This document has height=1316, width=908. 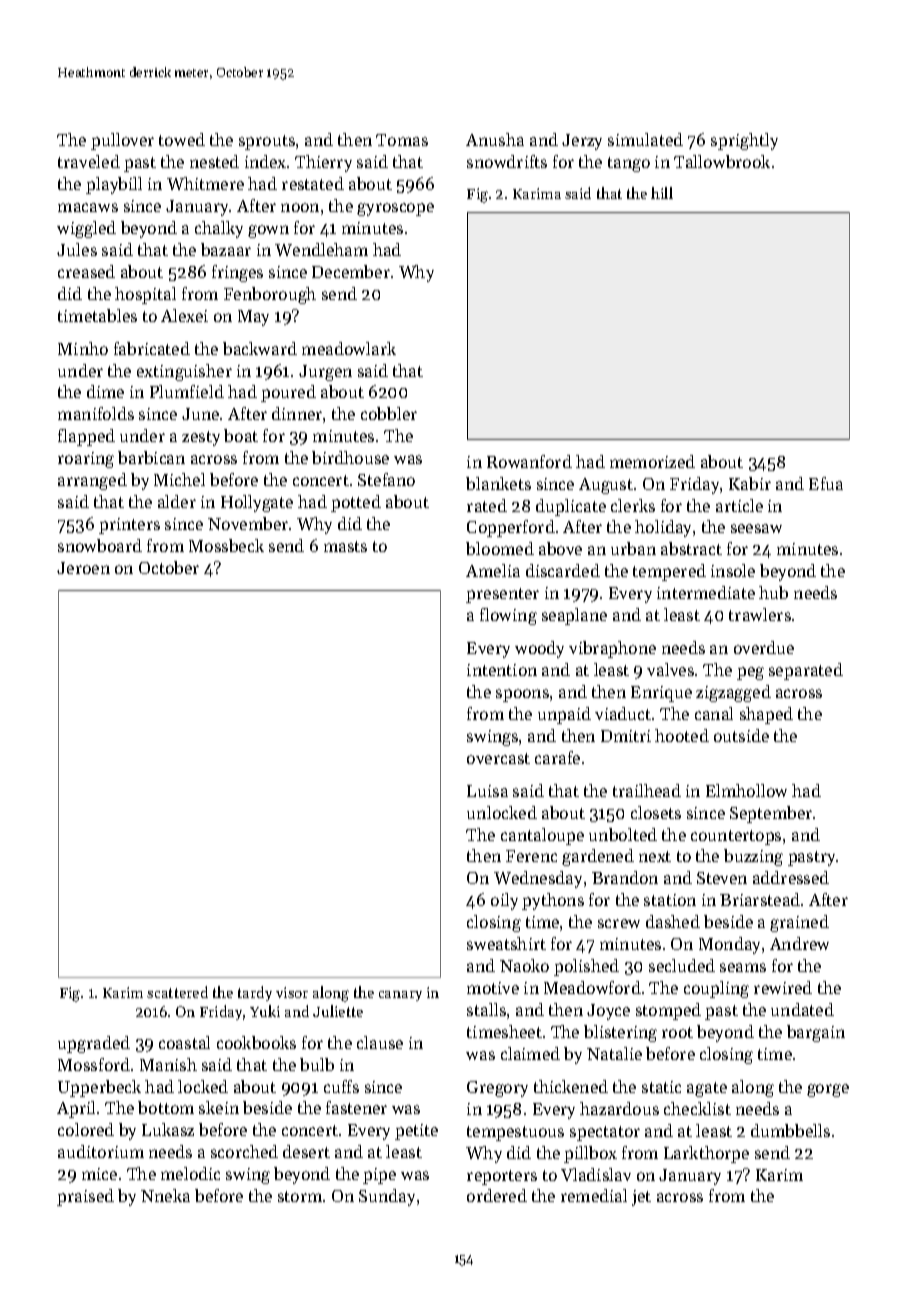 What do you see at coordinates (349, 348) in the document?
I see `meadowlark` at bounding box center [349, 348].
